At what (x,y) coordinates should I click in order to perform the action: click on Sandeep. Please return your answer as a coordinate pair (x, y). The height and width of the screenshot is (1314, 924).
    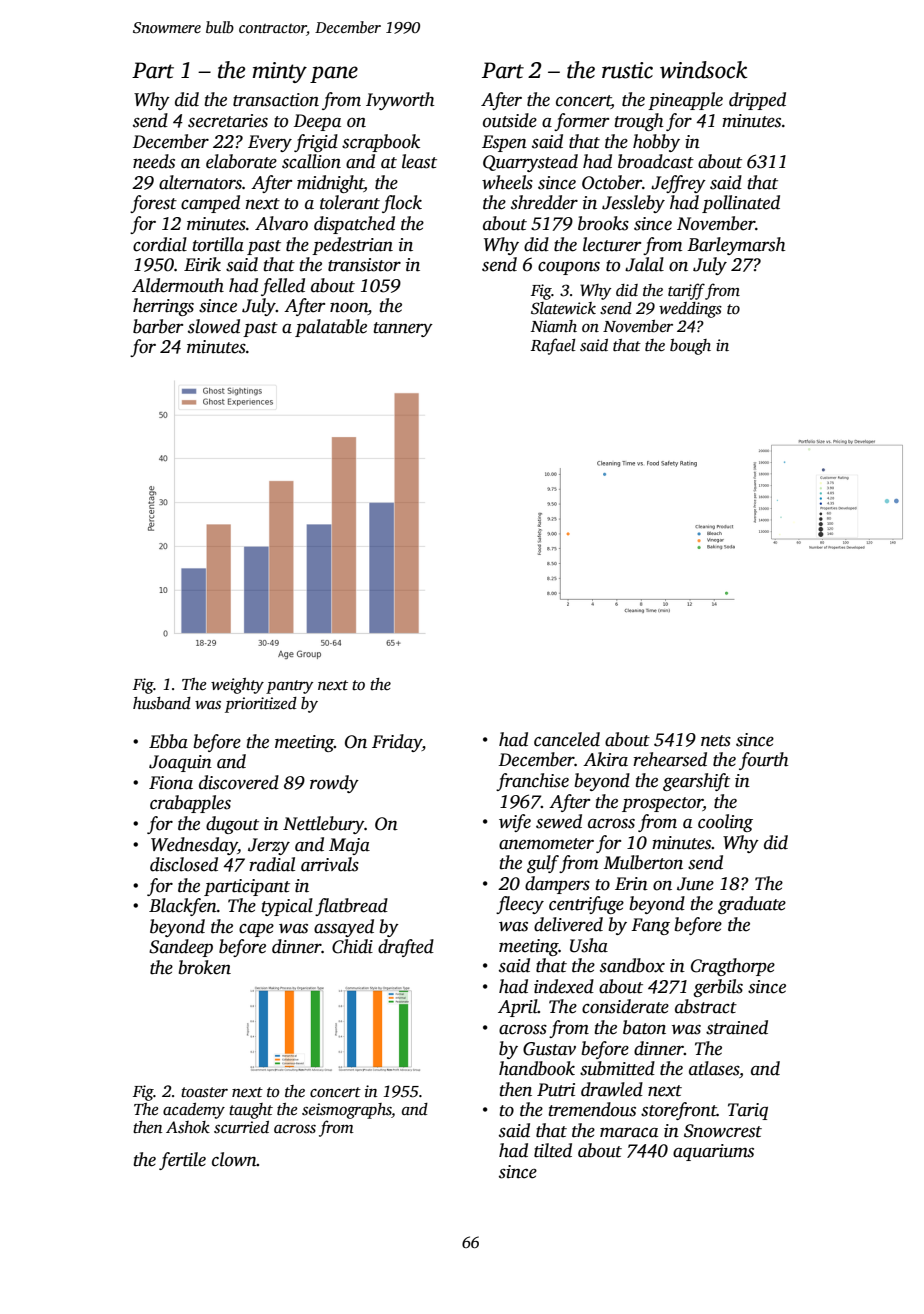
    Looking at the image, I should click on (181, 948).
